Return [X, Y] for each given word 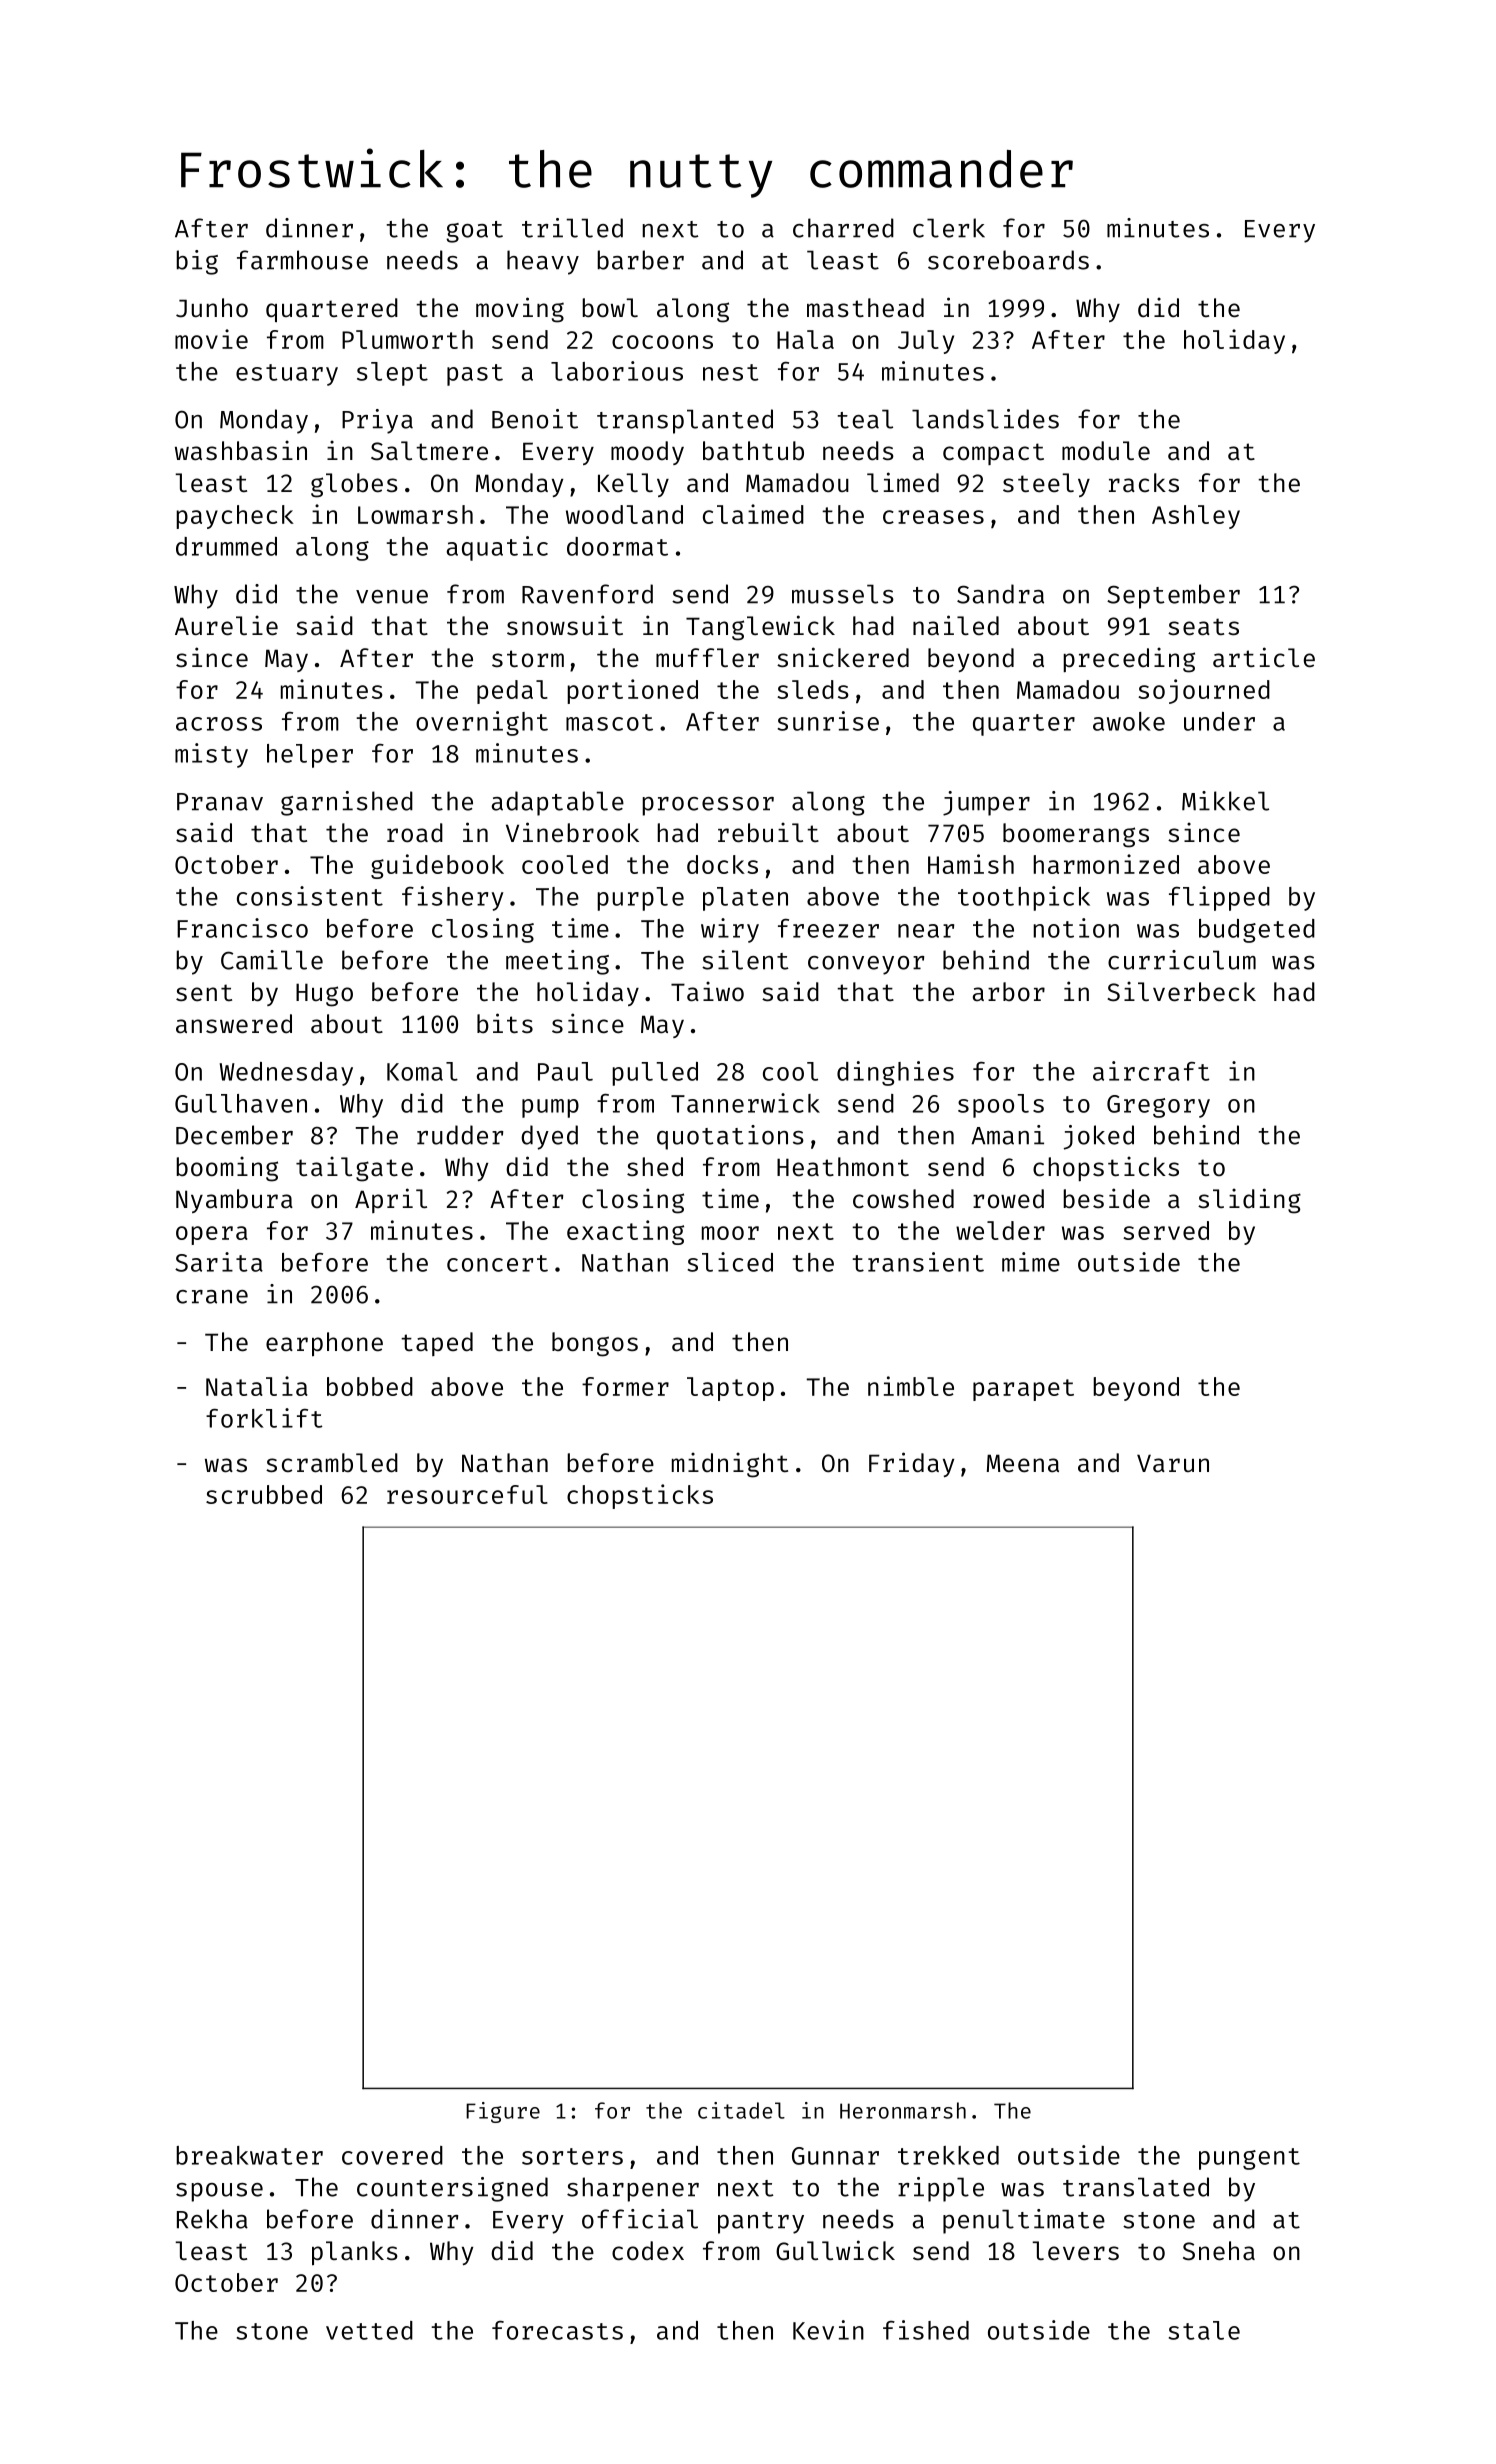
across [219, 724]
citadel [741, 2110]
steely [1046, 485]
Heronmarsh [903, 2110]
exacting [625, 1232]
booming [227, 1169]
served [1166, 1230]
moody [647, 453]
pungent [1249, 2159]
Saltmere [429, 451]
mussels [843, 594]
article [1264, 657]
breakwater [249, 2155]
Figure [503, 2112]
